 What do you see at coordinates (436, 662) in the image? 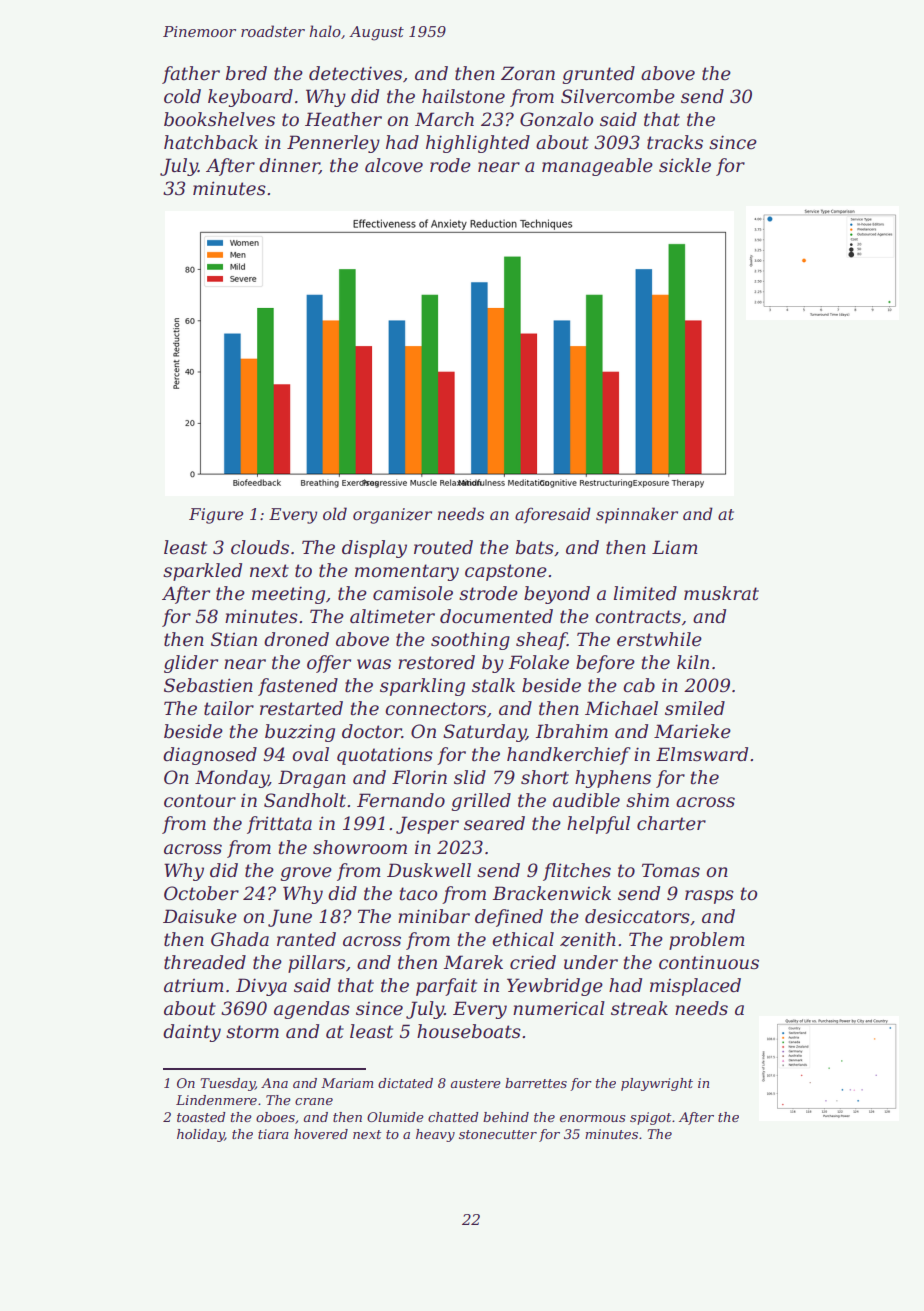
I see `restored` at bounding box center [436, 662].
